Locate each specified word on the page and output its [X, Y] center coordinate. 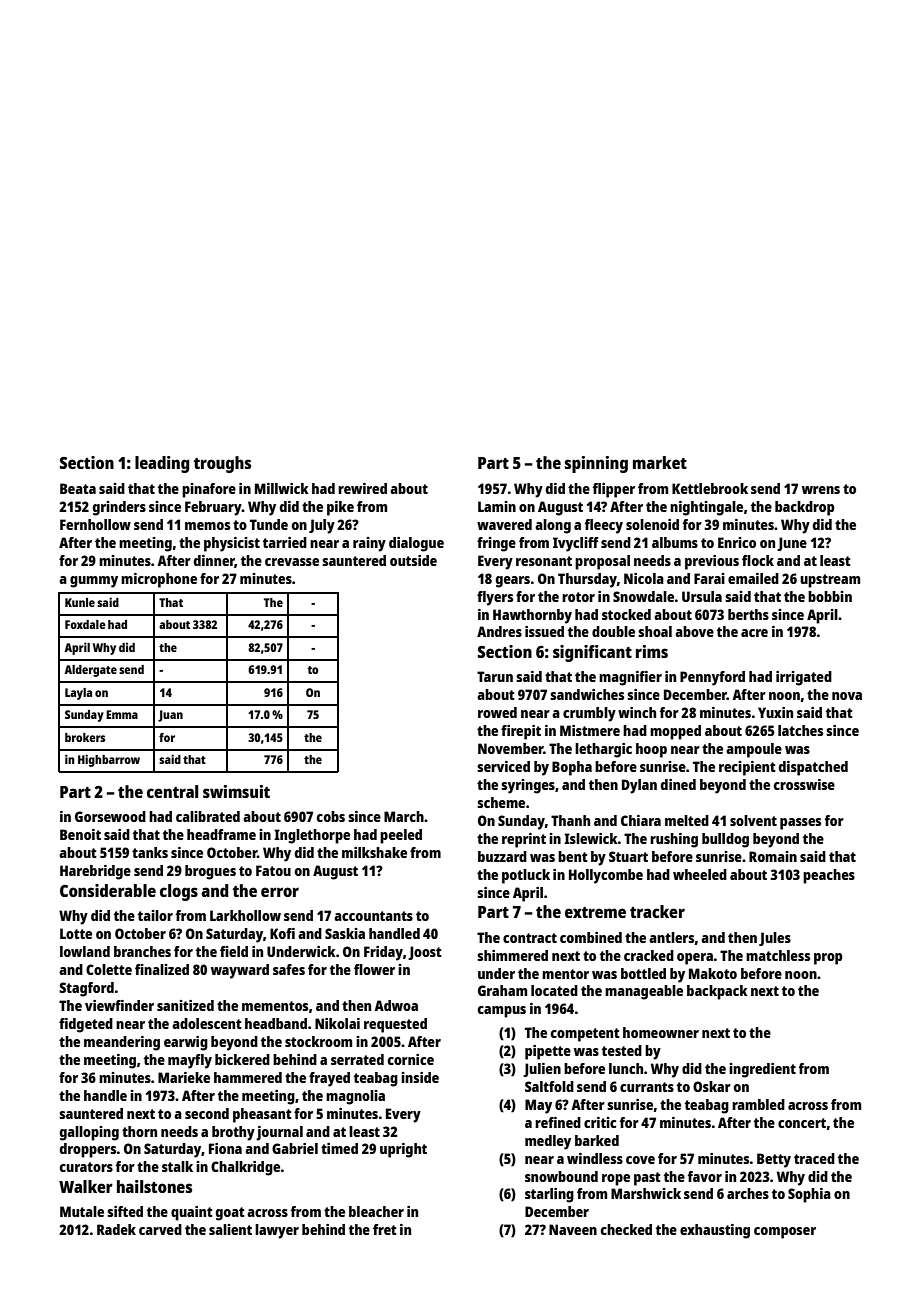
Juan [170, 716]
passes [800, 824]
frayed [329, 1079]
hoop [651, 750]
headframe [221, 834]
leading [162, 464]
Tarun [495, 676]
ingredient [762, 1070]
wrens [821, 490]
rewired [362, 488]
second [207, 1113]
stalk [177, 1166]
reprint [524, 840]
